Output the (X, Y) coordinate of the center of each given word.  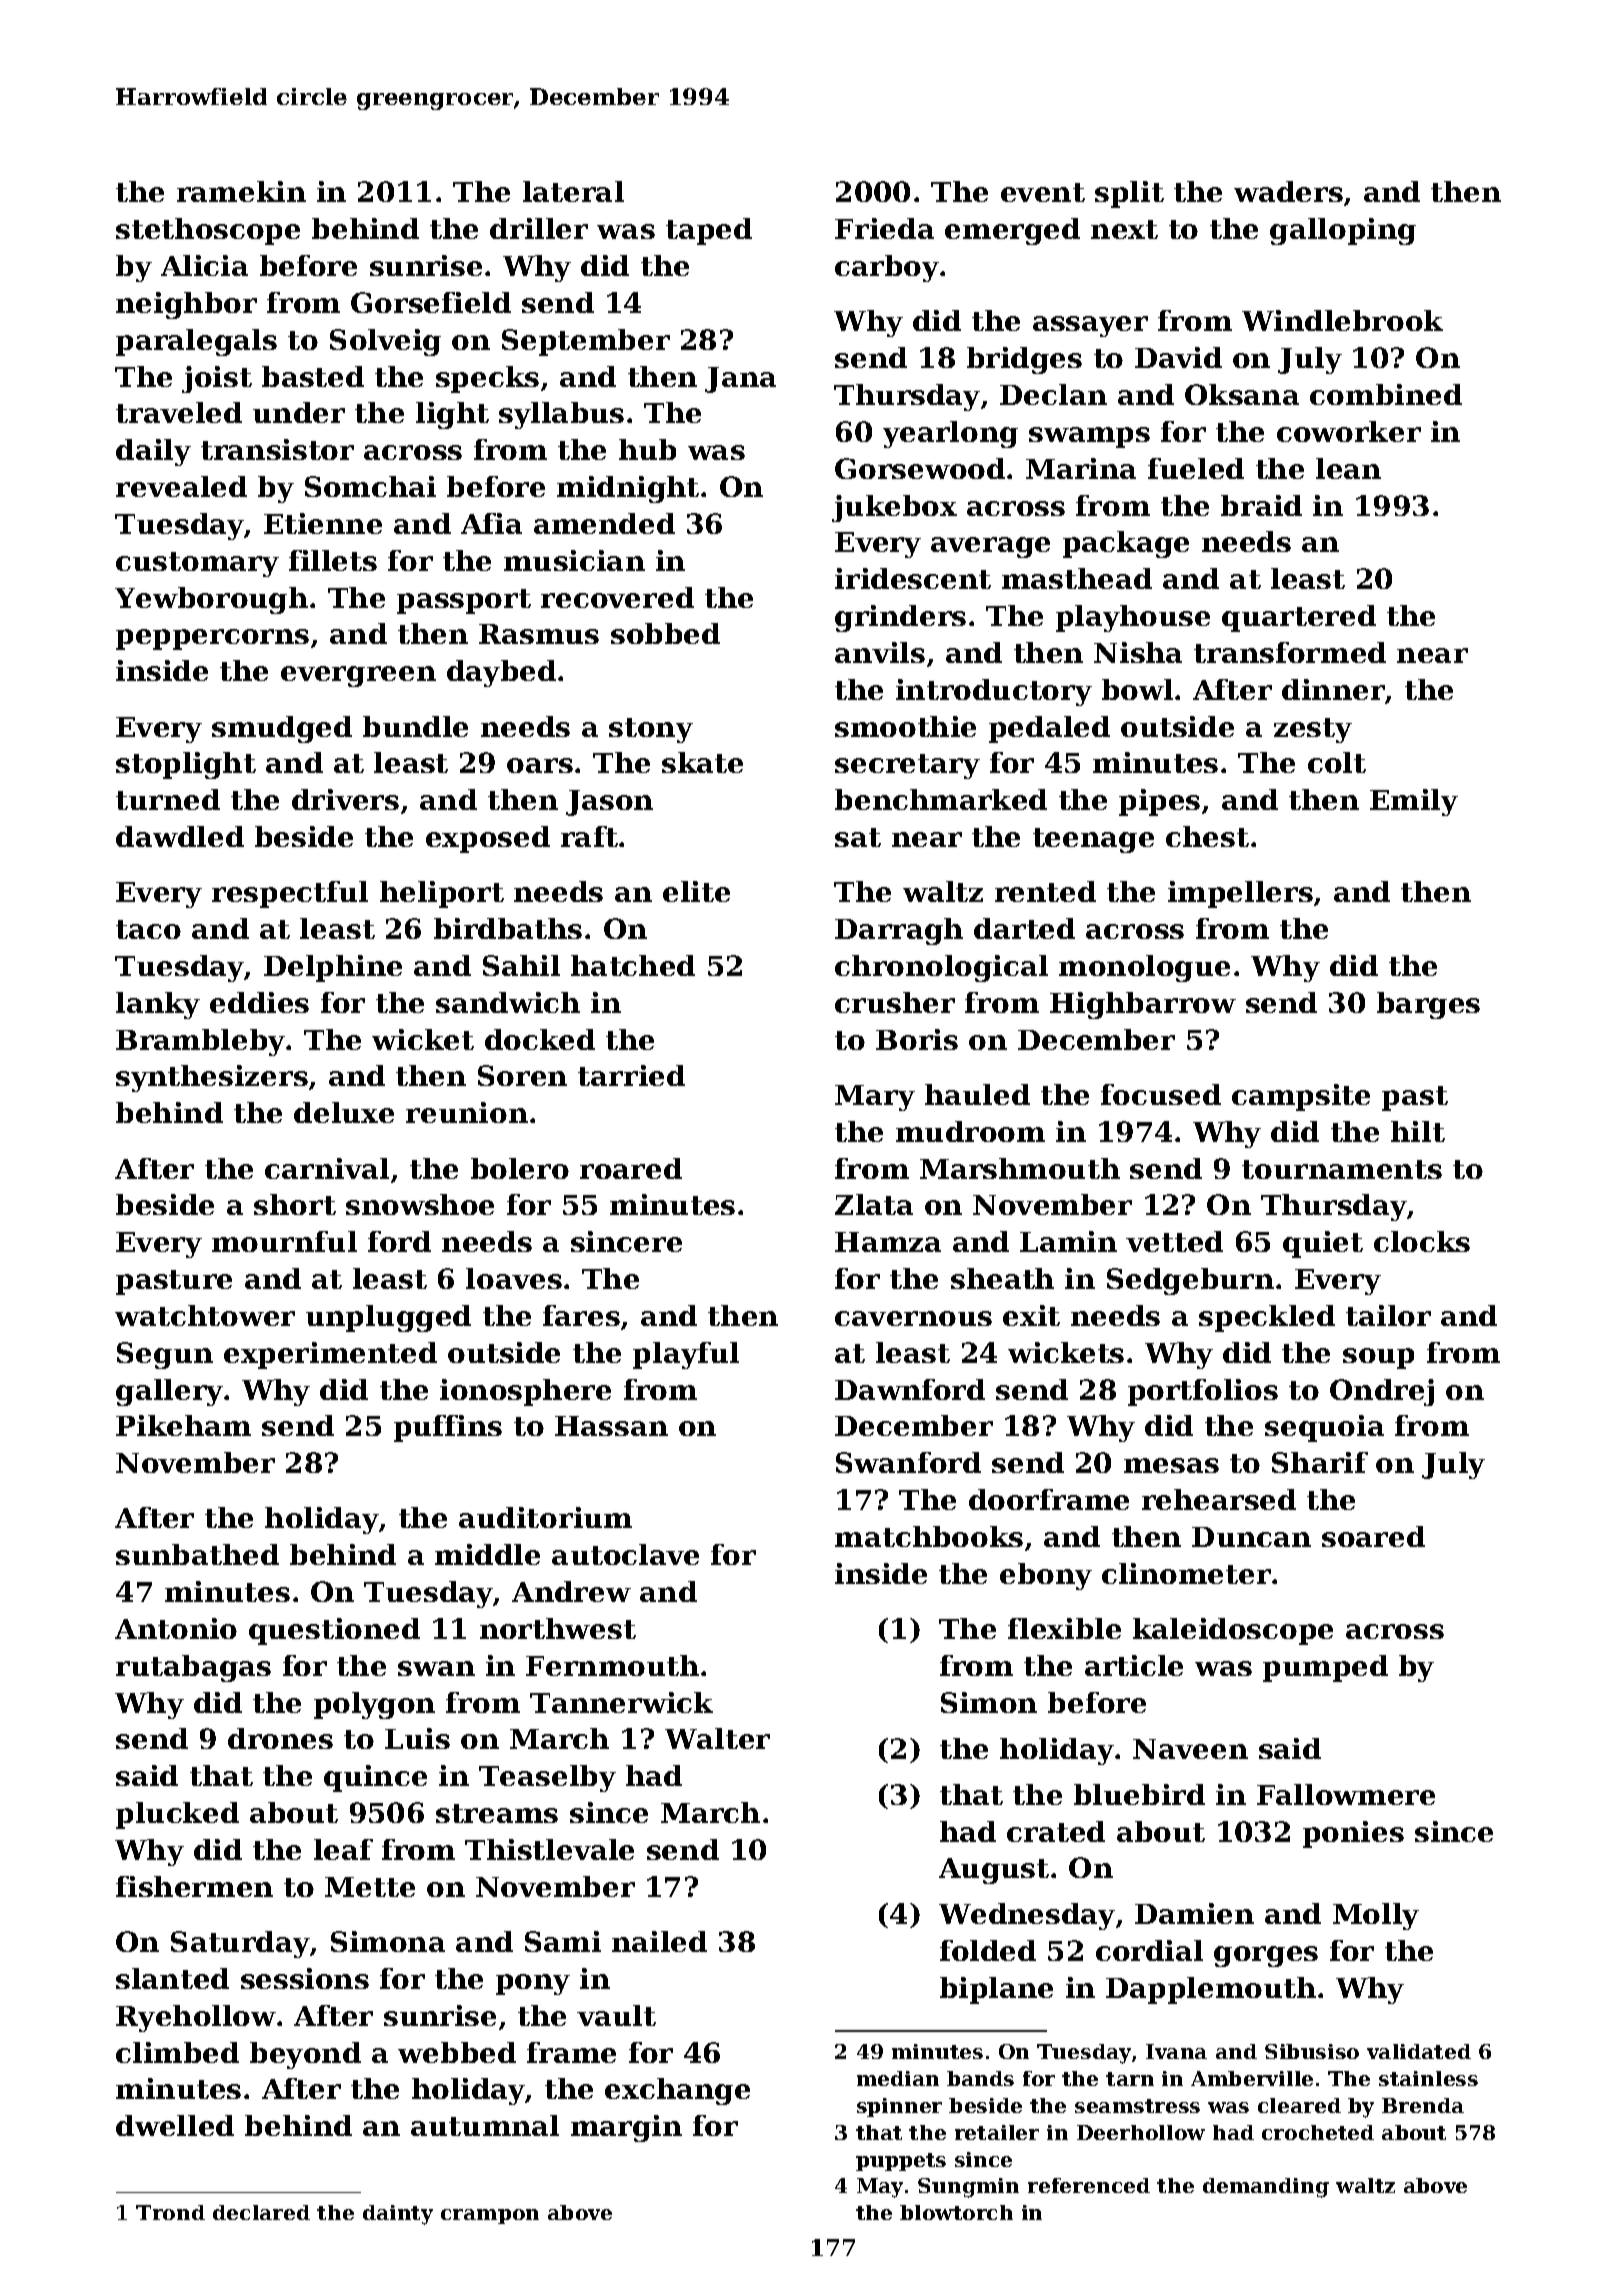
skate (702, 762)
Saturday (240, 1944)
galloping (1343, 231)
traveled (179, 412)
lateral (573, 191)
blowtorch (956, 2212)
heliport (442, 894)
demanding (1266, 2188)
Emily (1414, 802)
